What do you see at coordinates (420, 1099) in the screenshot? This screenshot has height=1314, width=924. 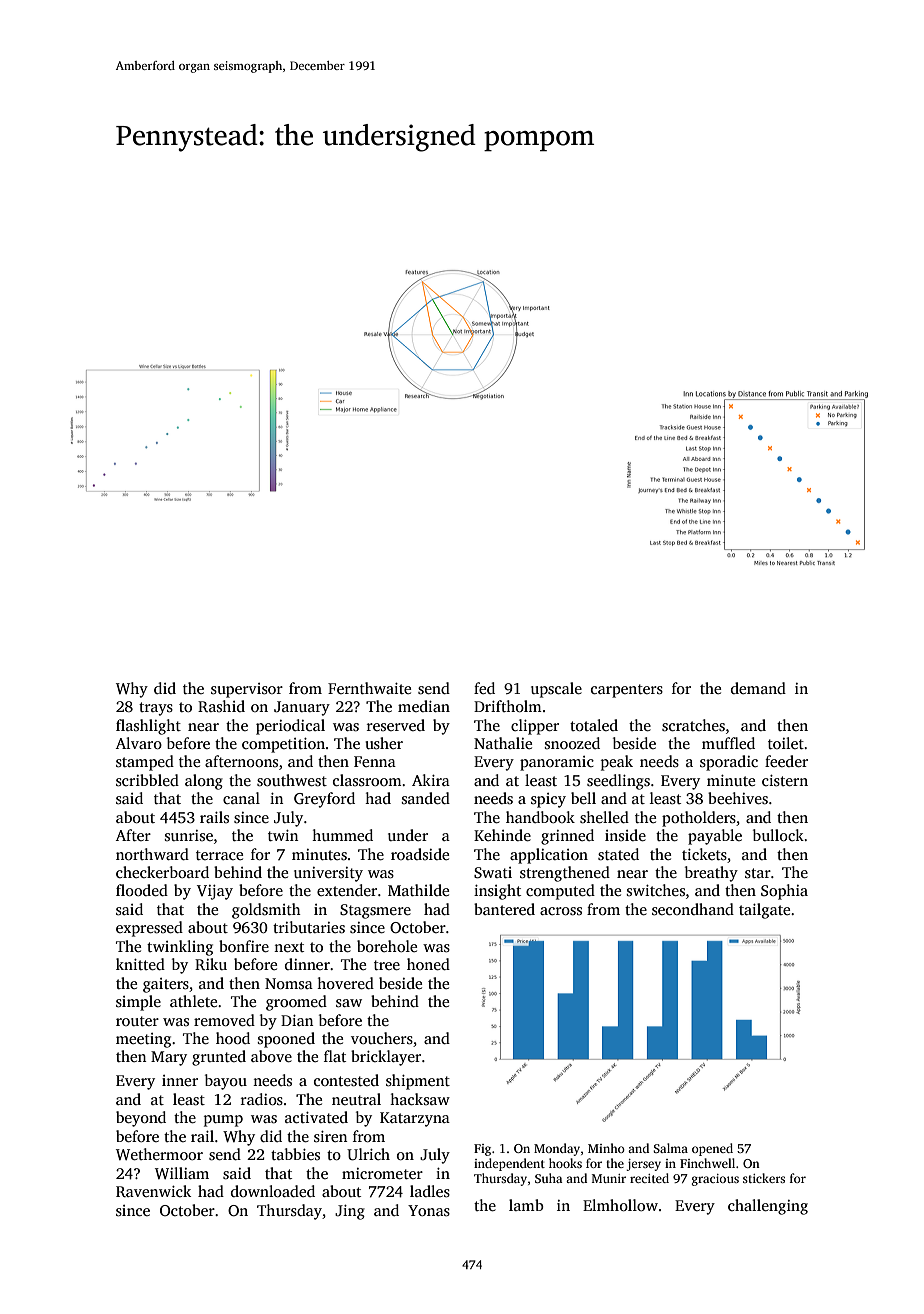 I see `hacksaw` at bounding box center [420, 1099].
